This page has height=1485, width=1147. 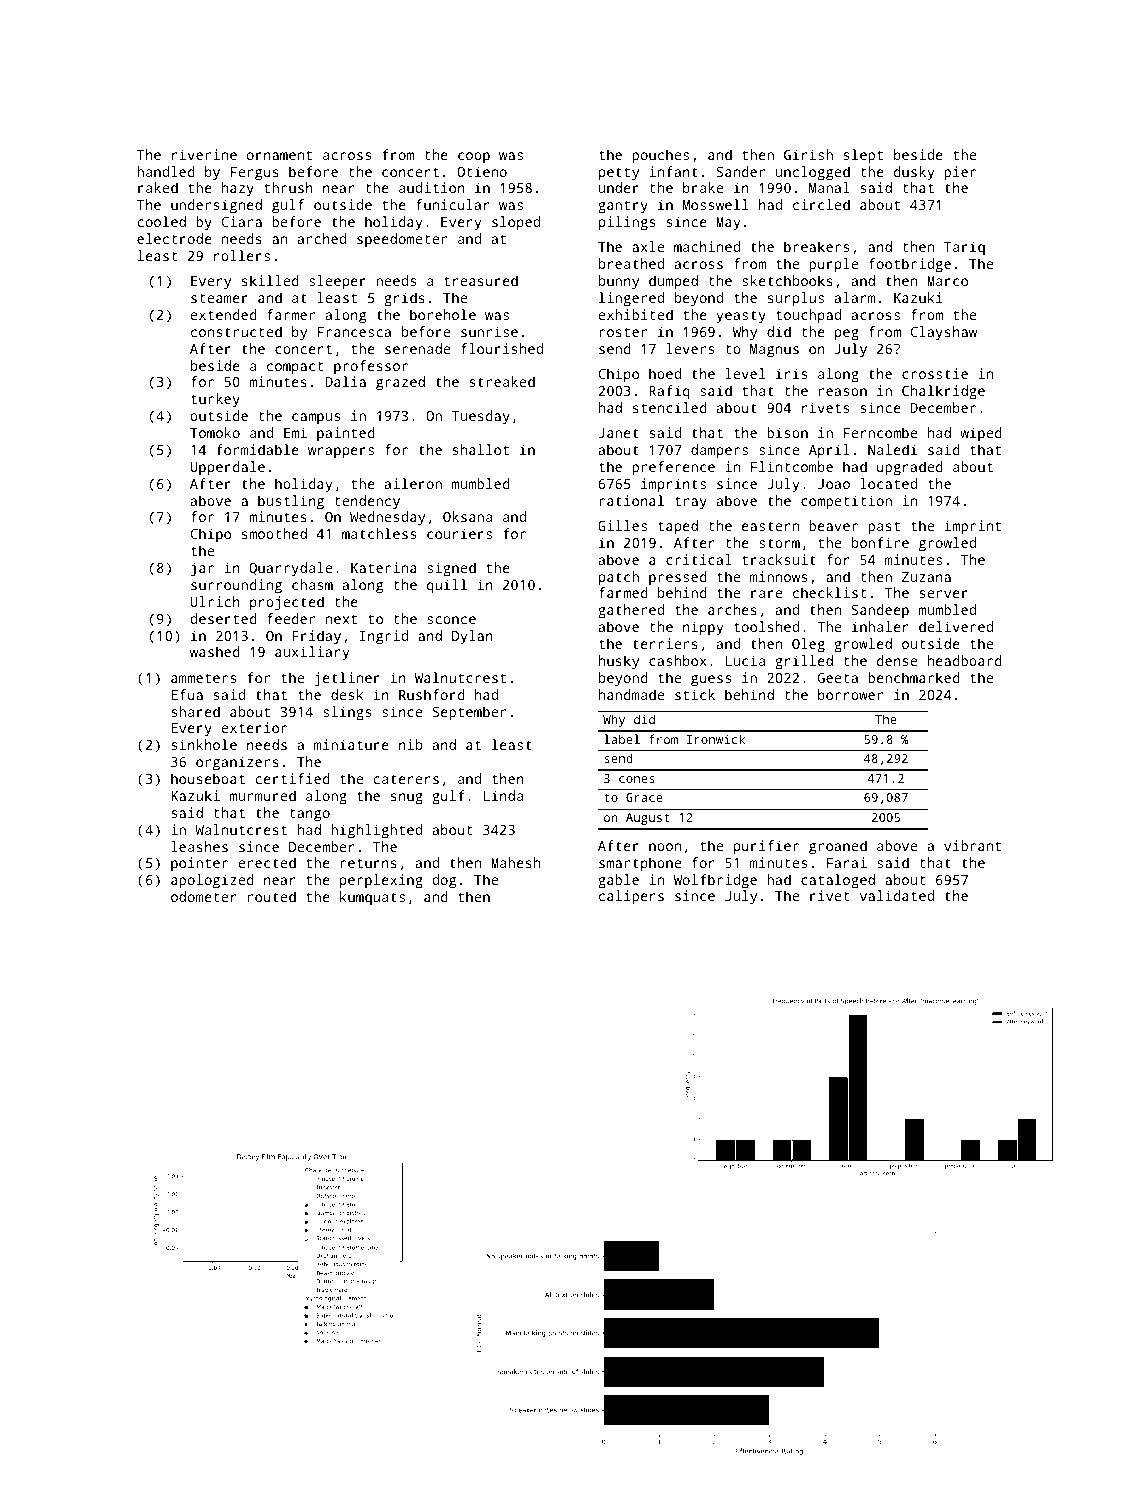 What do you see at coordinates (474, 158) in the page?
I see `coop` at bounding box center [474, 158].
